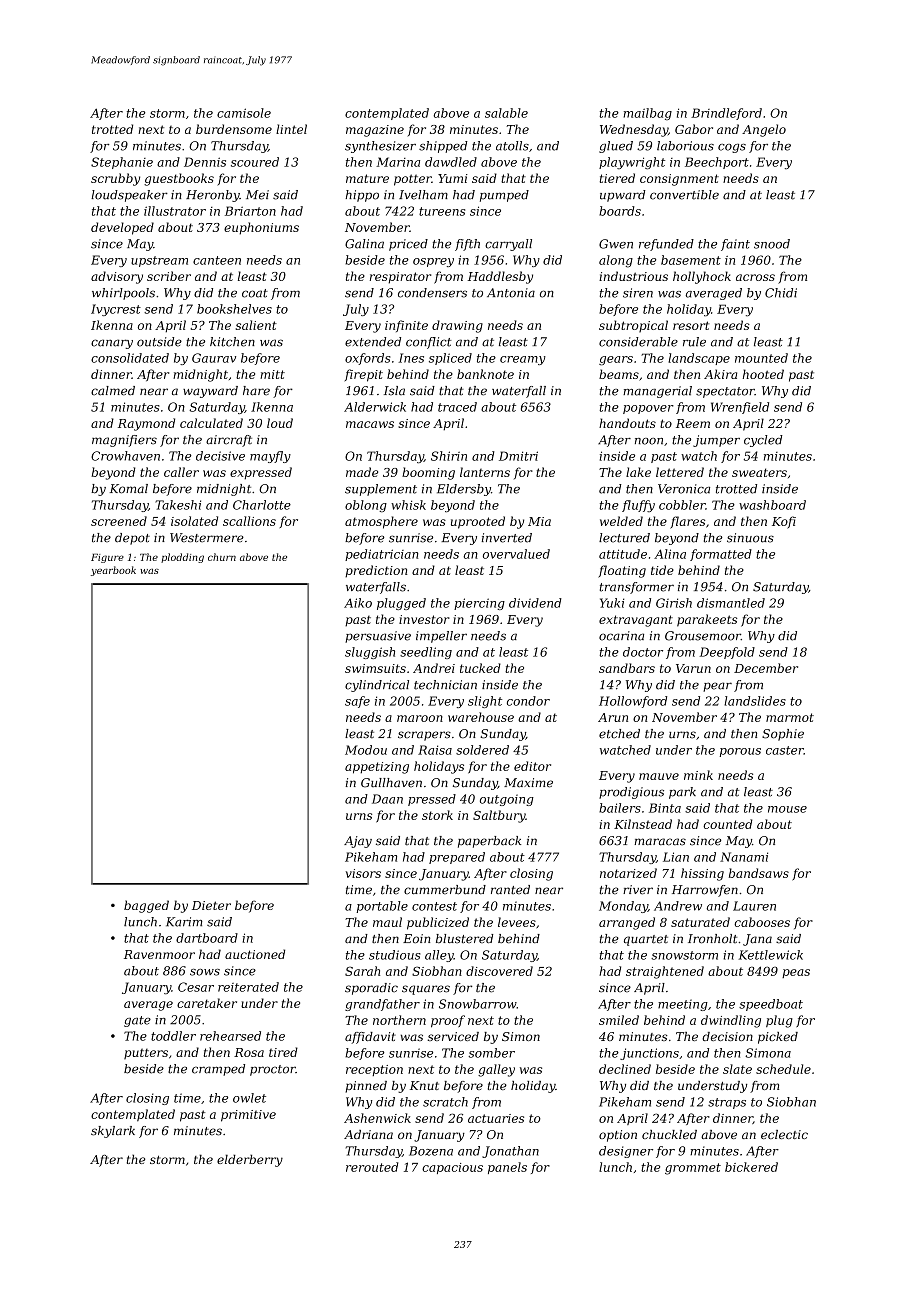 Image resolution: width=908 pixels, height=1316 pixels. What do you see at coordinates (382, 555) in the page?
I see `pediatrician` at bounding box center [382, 555].
